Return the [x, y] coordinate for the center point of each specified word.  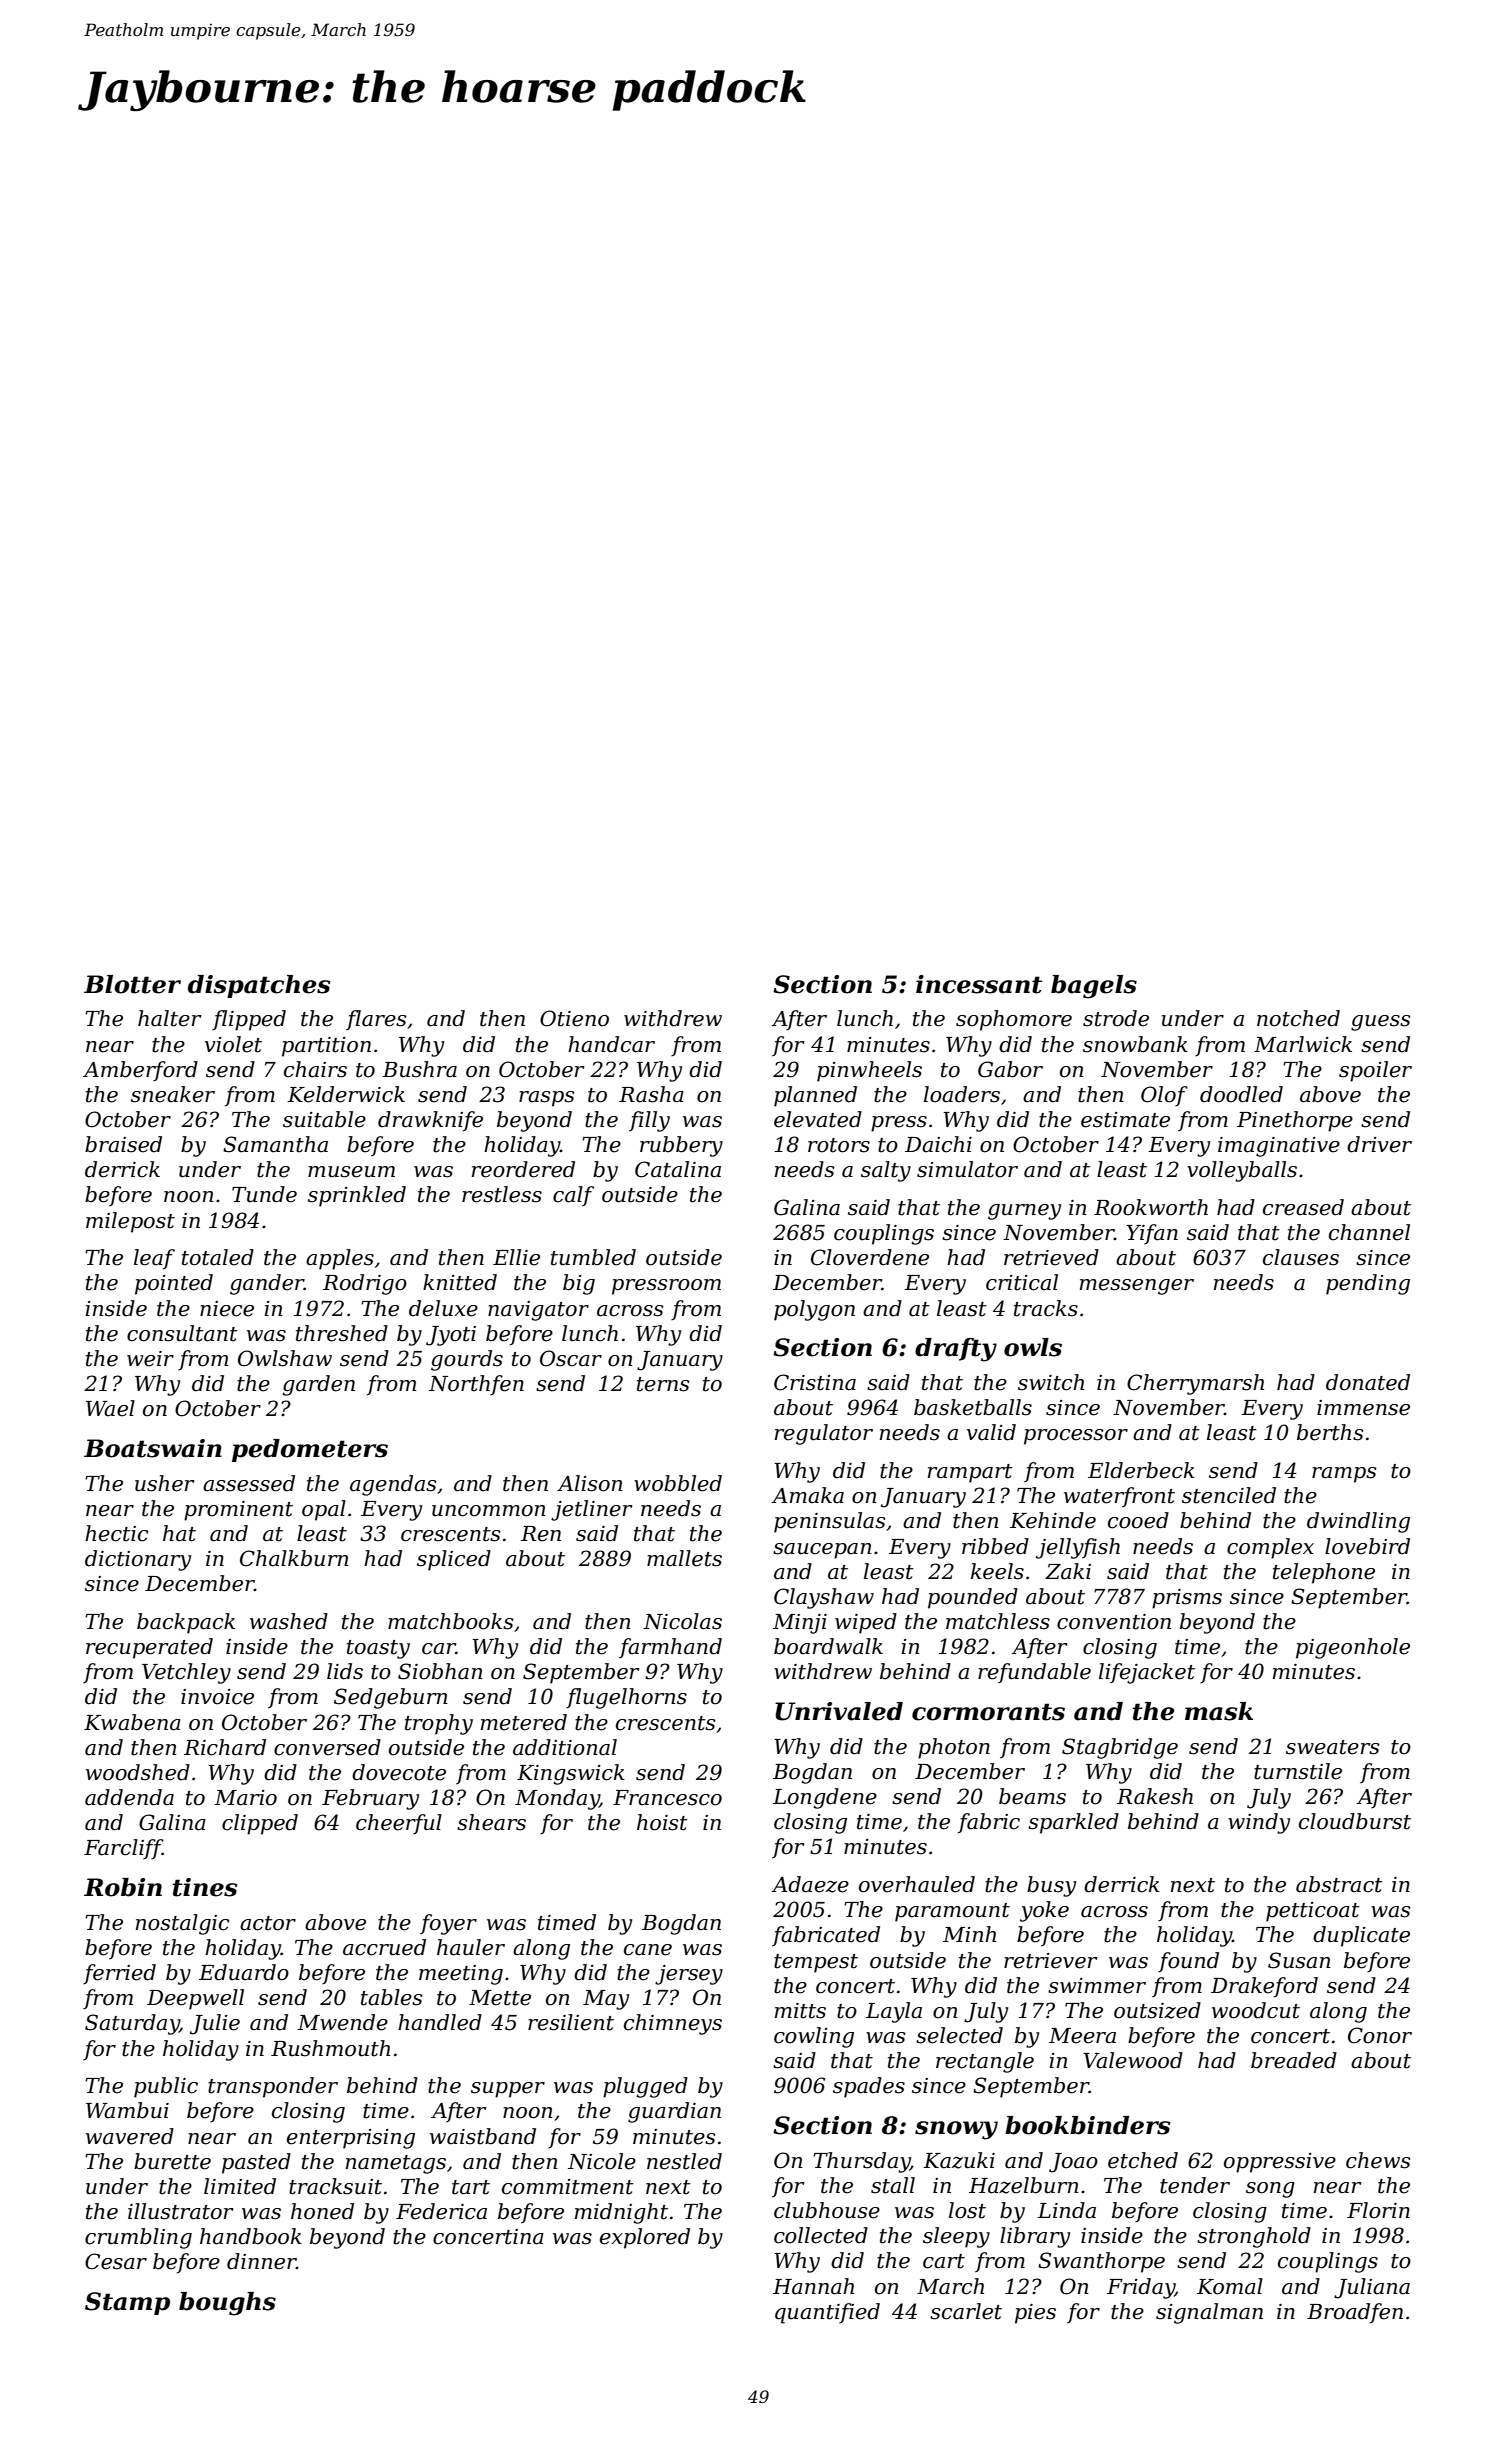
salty [886, 1171]
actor [268, 1923]
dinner [261, 2261]
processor [1076, 1437]
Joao [1073, 2163]
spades [869, 2087]
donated [1368, 1382]
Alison [590, 1483]
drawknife [430, 1121]
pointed [174, 1284]
